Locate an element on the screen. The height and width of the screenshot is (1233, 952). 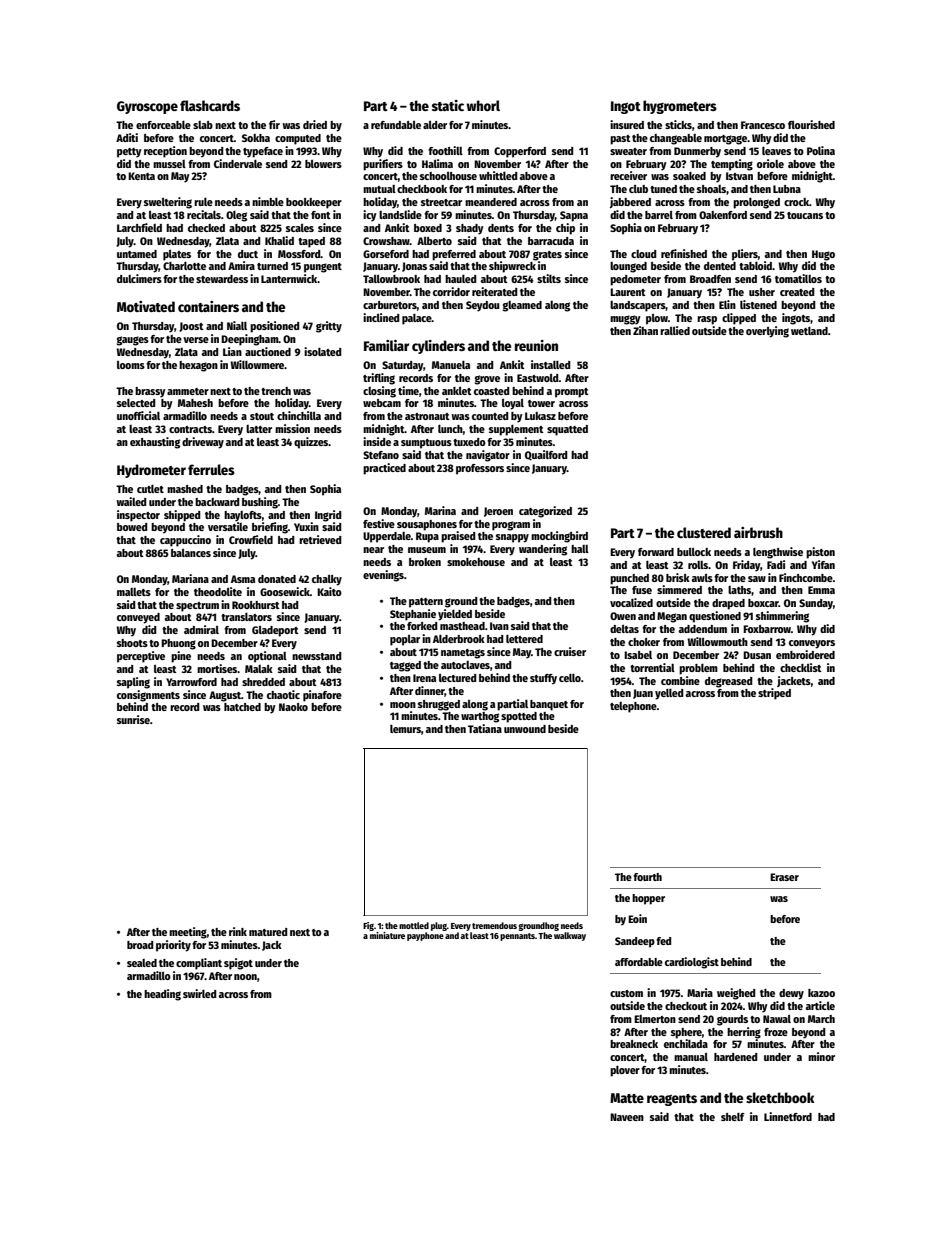
matured is located at coordinates (268, 932).
